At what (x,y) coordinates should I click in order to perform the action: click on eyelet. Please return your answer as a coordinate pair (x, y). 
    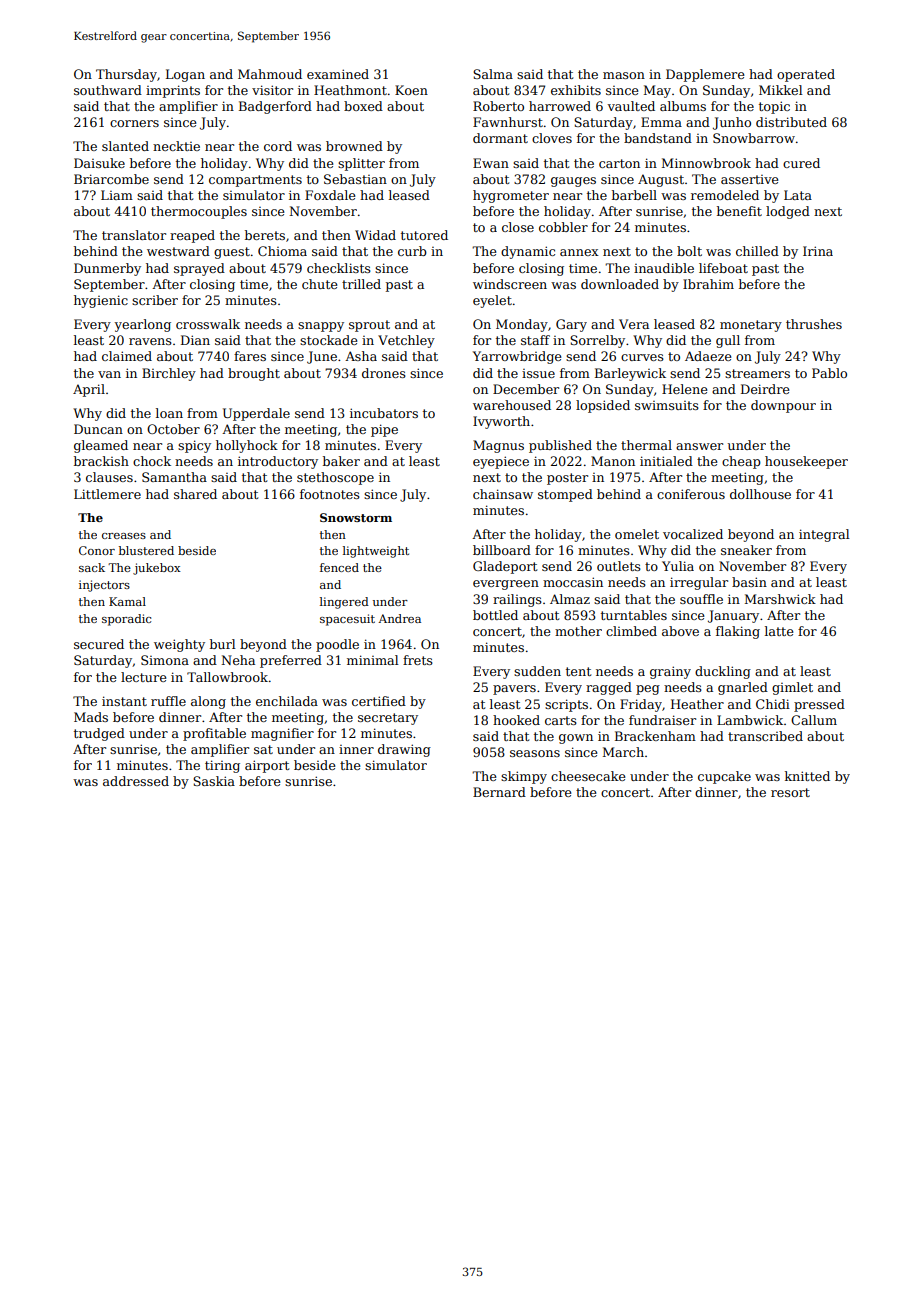
    Looking at the image, I should click on (492, 301).
